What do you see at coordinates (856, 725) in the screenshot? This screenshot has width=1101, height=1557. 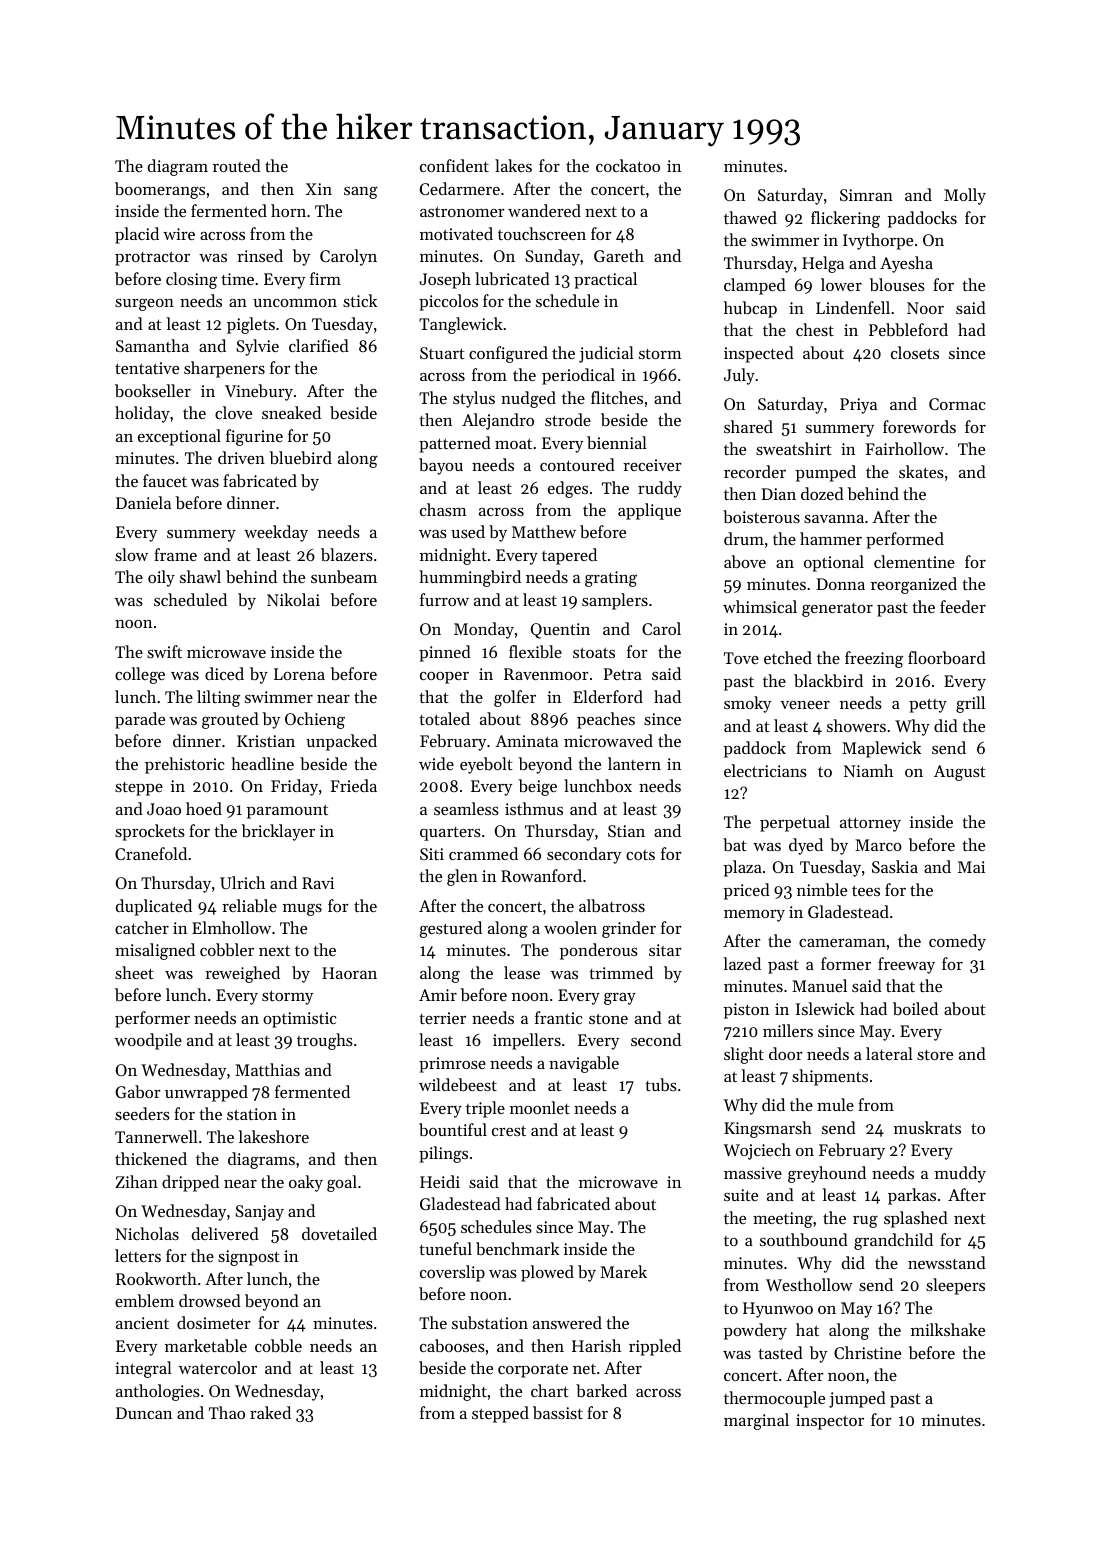 I see `showers` at bounding box center [856, 725].
